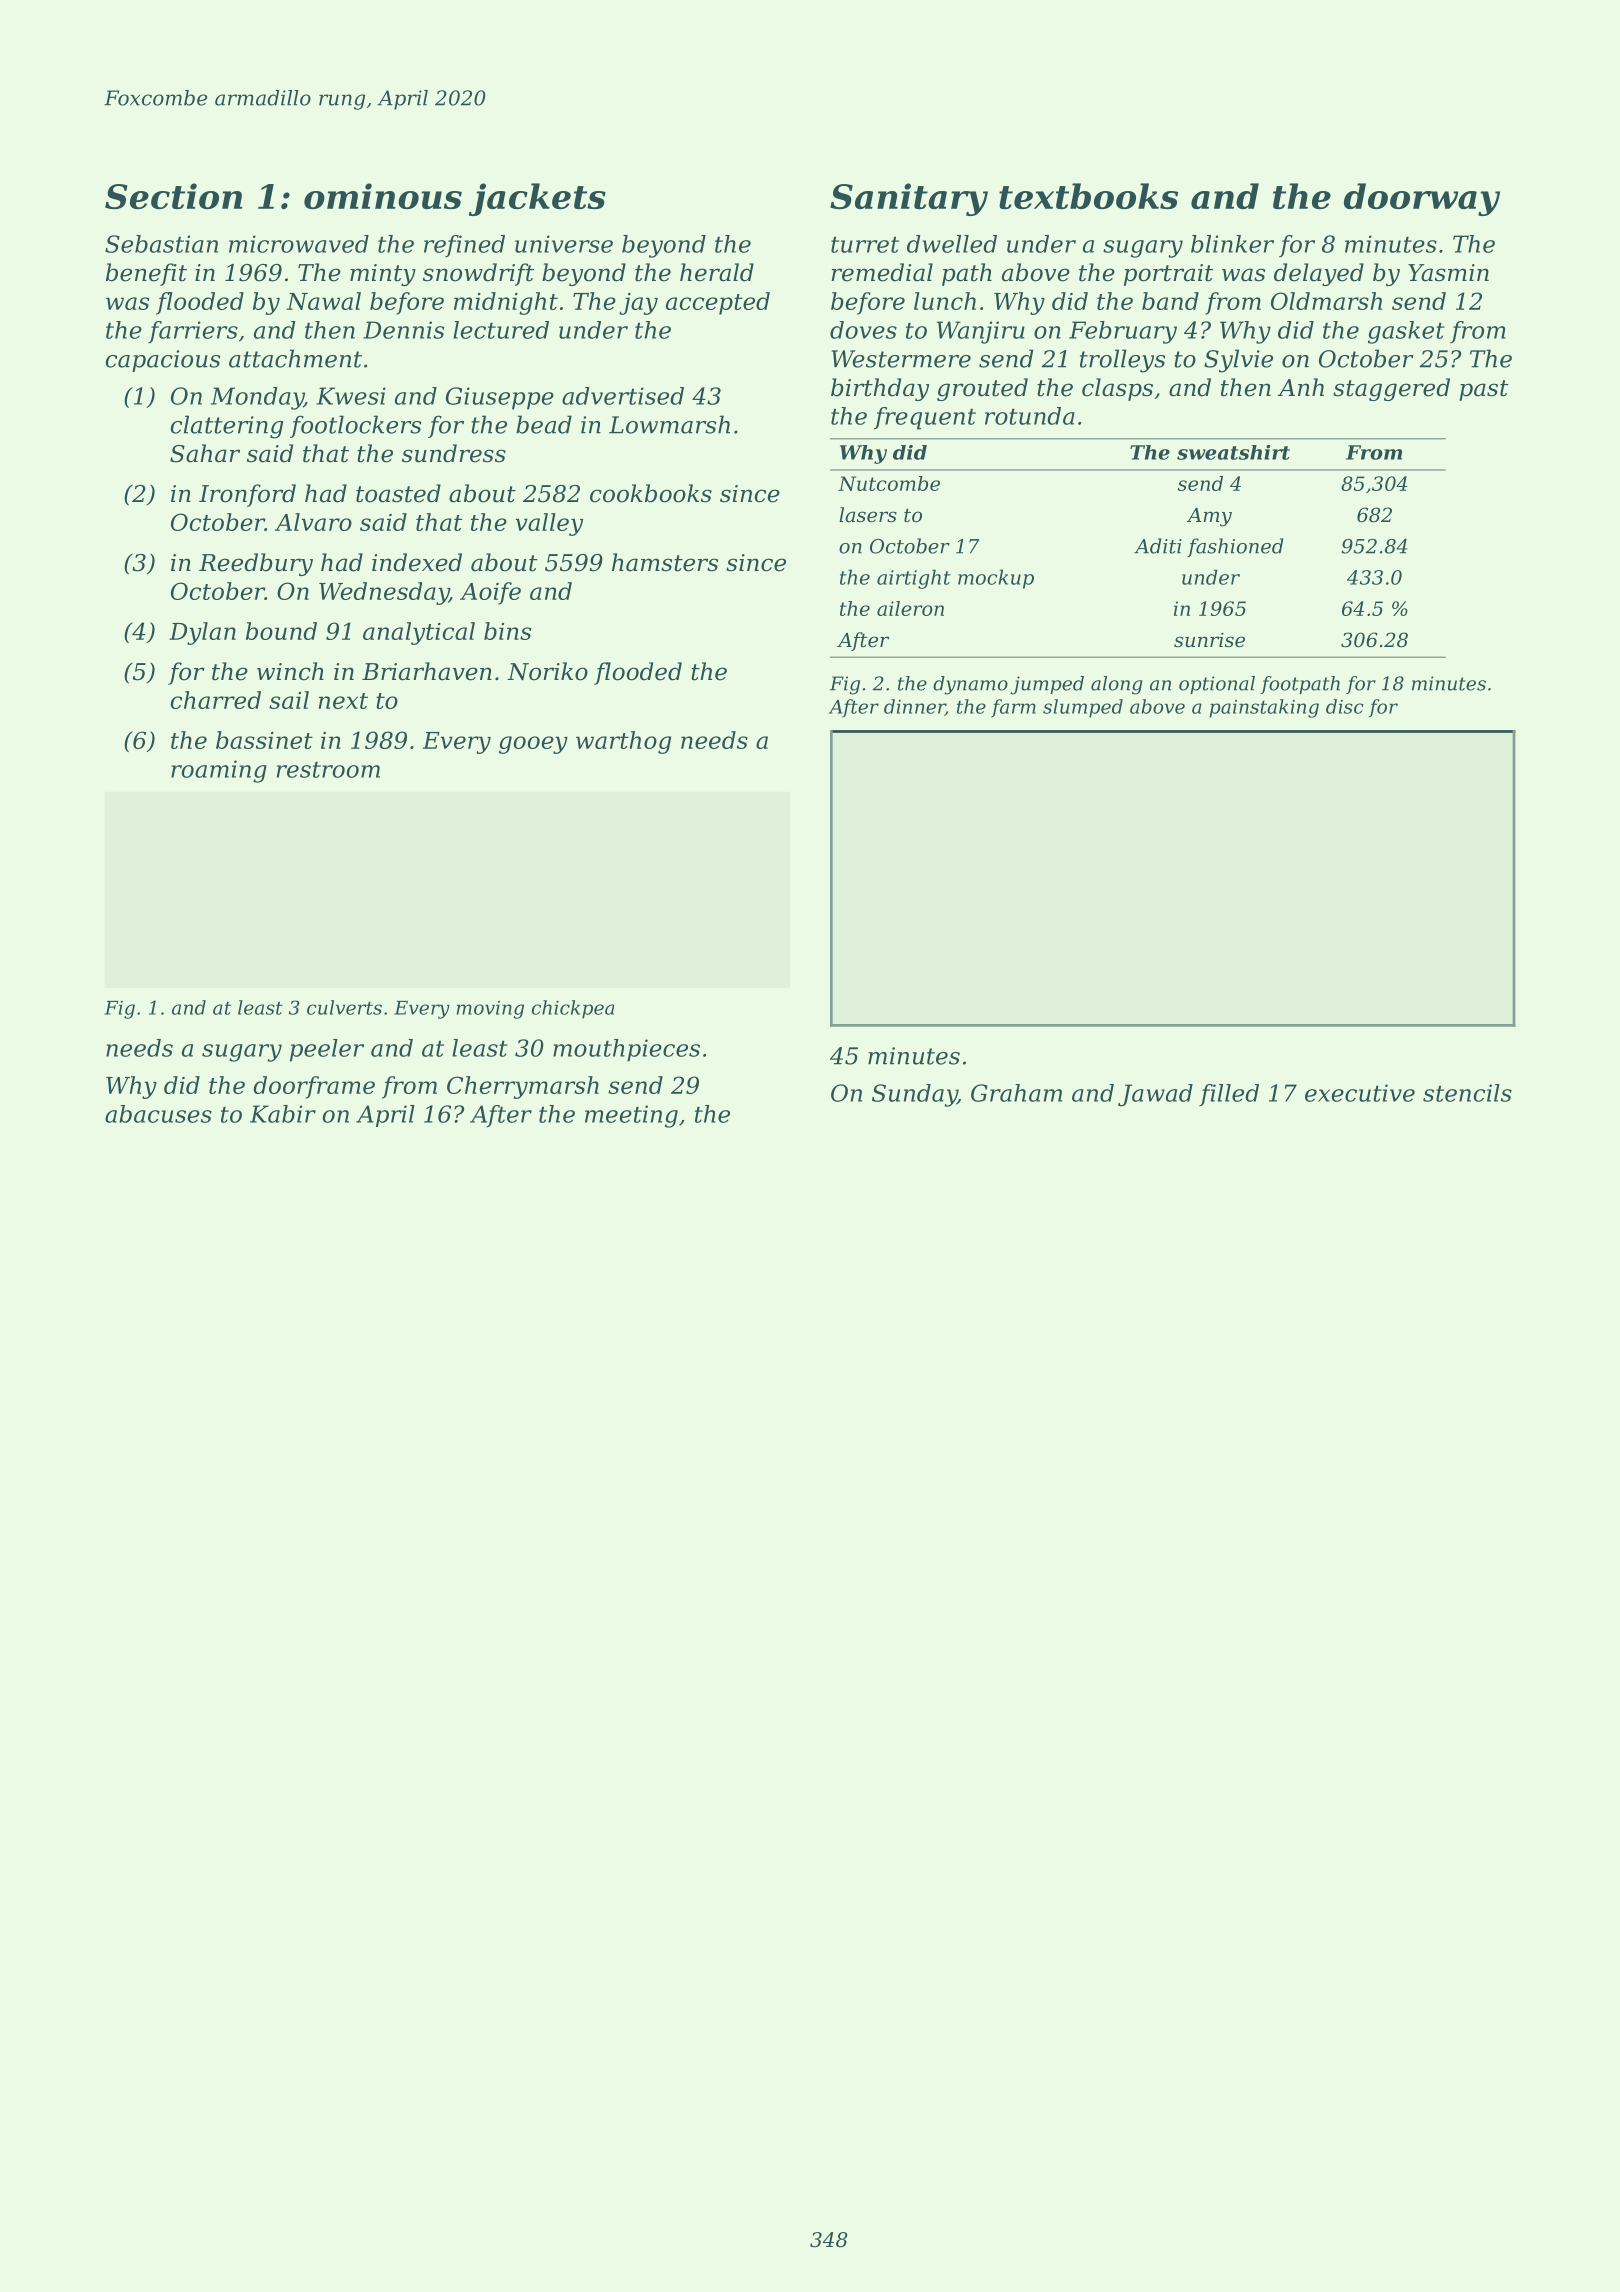  Describe the element at coordinates (1168, 275) in the screenshot. I see `portrait` at that location.
